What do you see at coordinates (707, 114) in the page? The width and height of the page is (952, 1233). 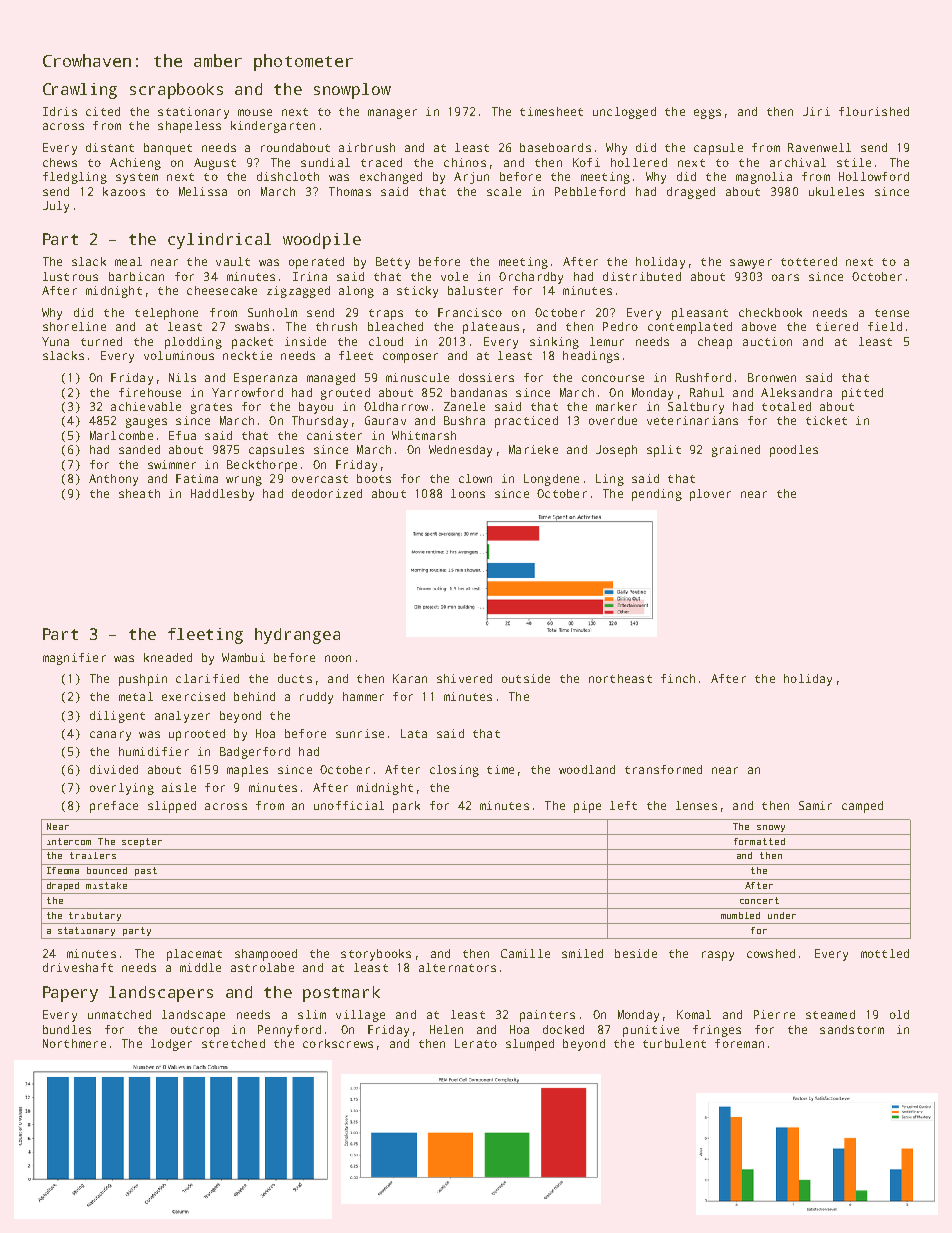 I see `eggs` at bounding box center [707, 114].
